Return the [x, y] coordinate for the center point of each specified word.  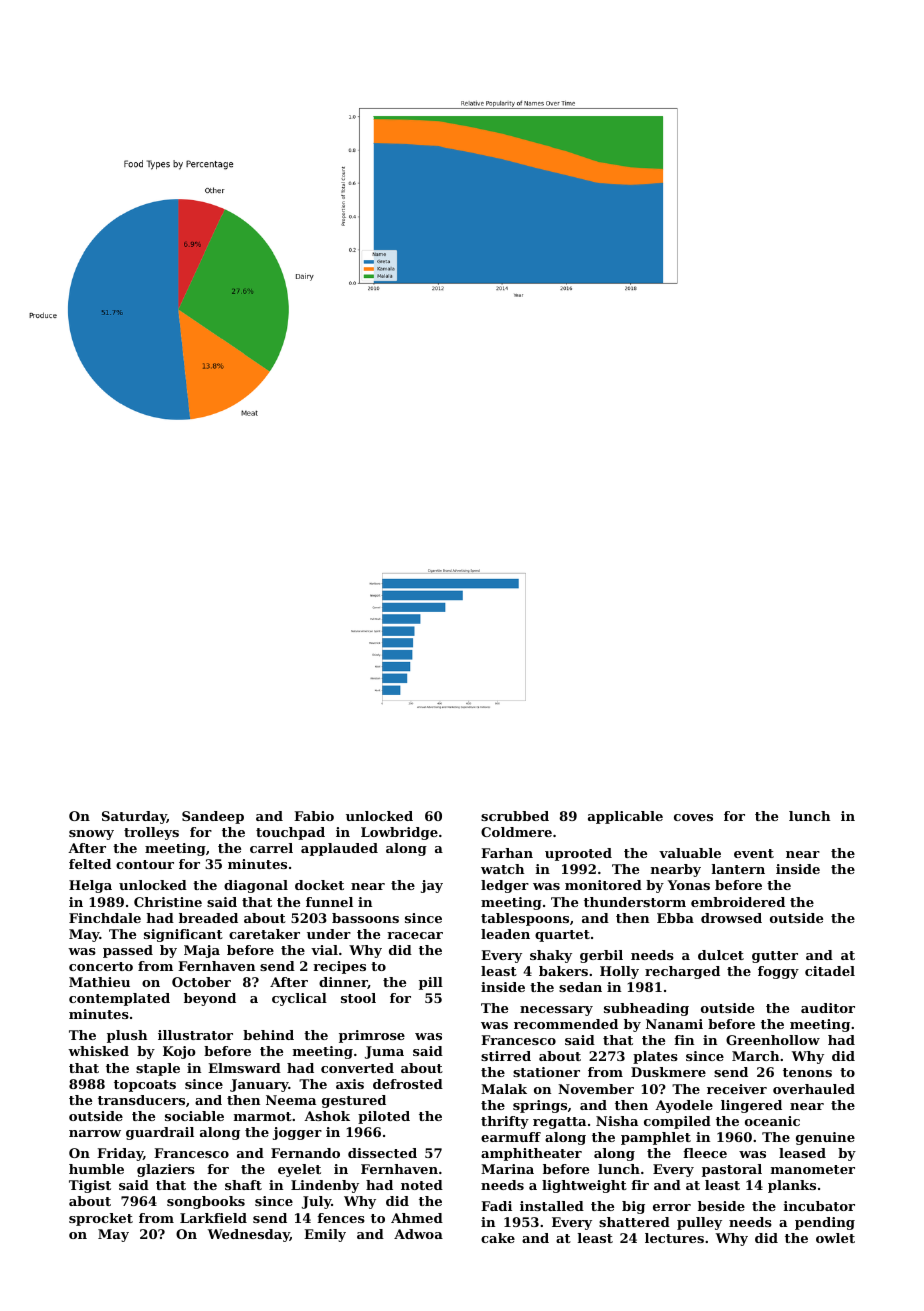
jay [432, 886]
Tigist [90, 1186]
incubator [819, 1206]
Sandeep [213, 817]
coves [693, 817]
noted [422, 1185]
